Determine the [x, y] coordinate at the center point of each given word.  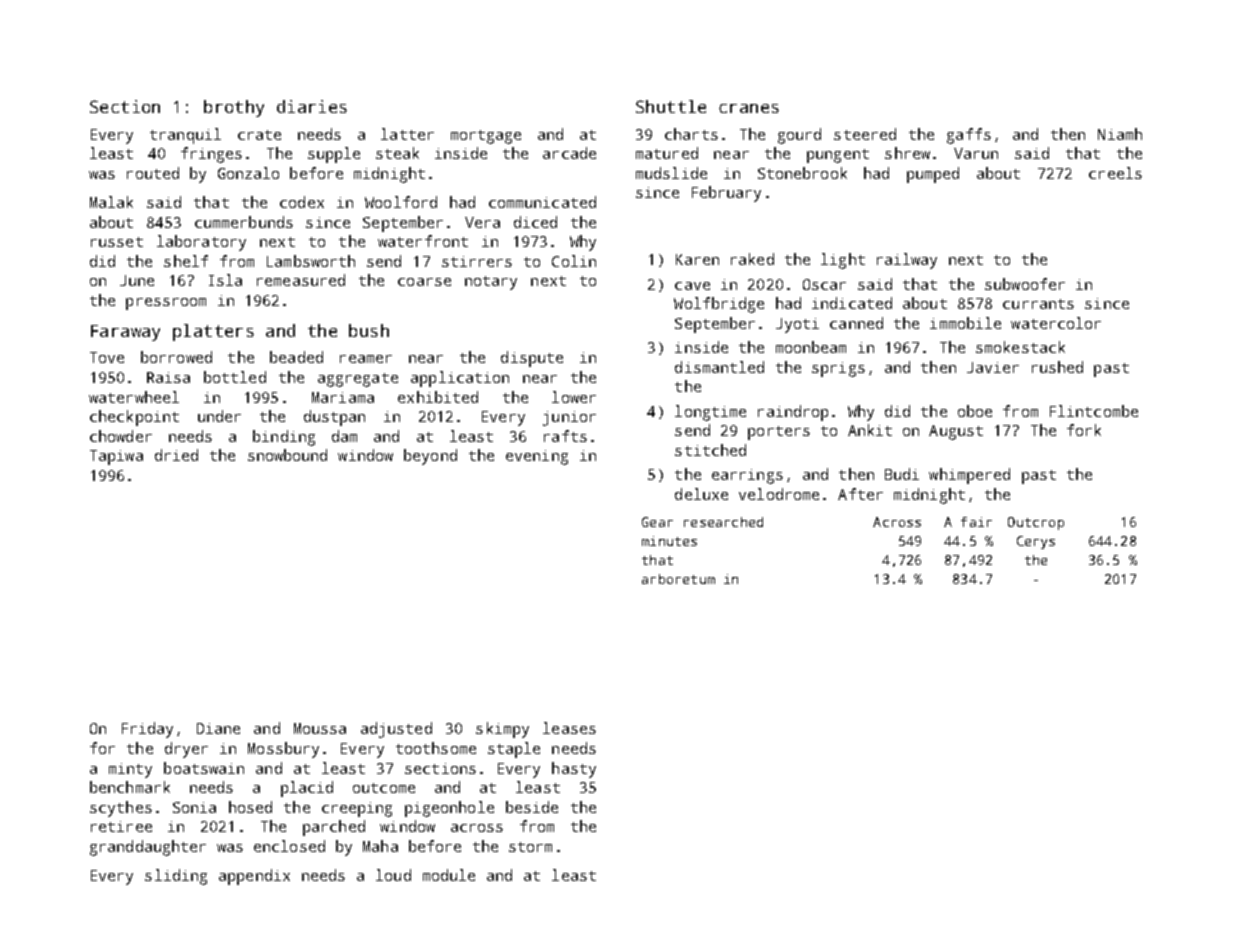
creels [1115, 173]
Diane [218, 728]
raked [752, 259]
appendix [254, 877]
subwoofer [1025, 284]
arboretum [678, 579]
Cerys [1036, 542]
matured [667, 153]
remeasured [301, 280]
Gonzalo [248, 173]
